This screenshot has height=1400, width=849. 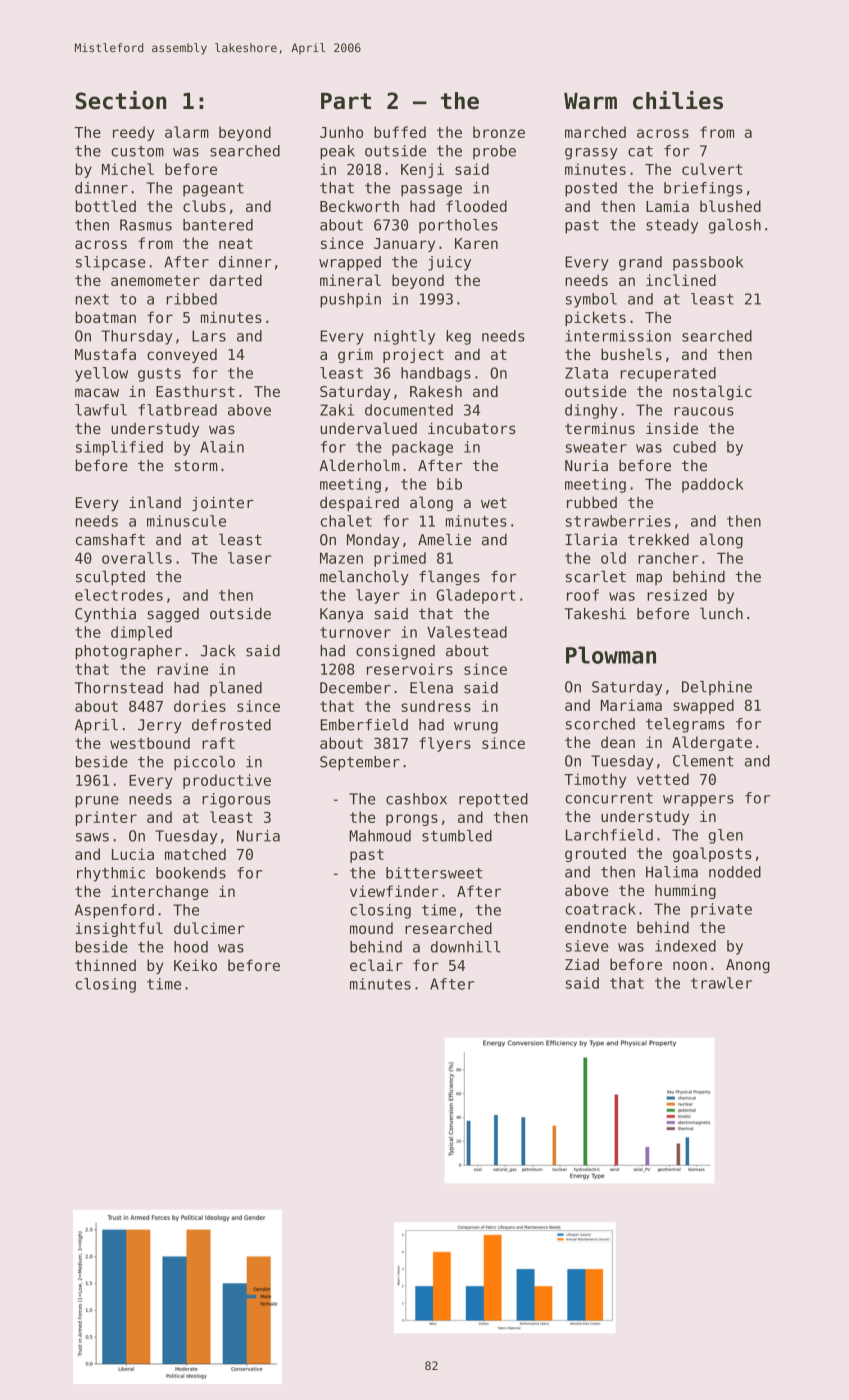 I want to click on alarm, so click(x=187, y=132).
